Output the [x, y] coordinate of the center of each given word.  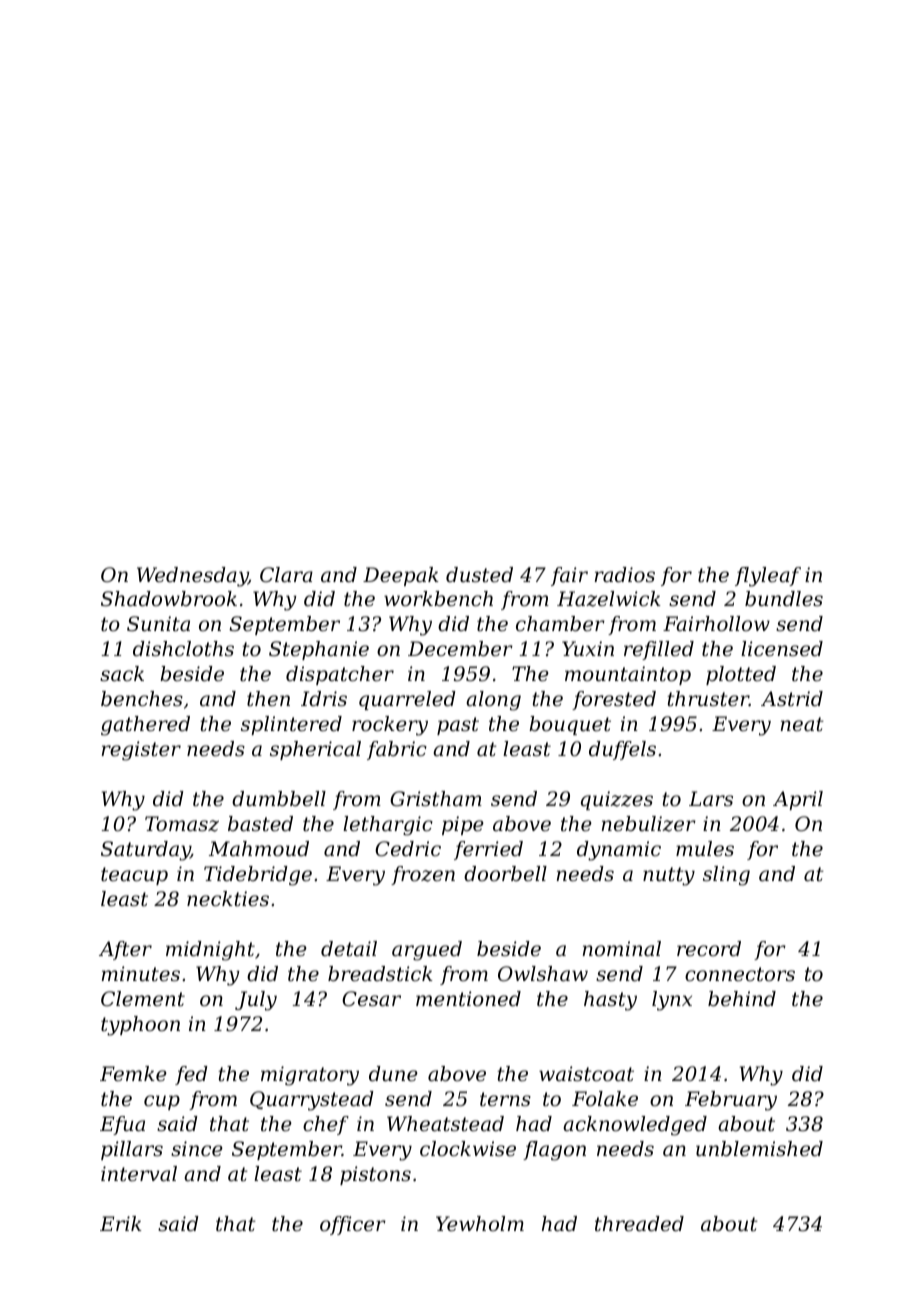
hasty [610, 1001]
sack [122, 674]
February [731, 1101]
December [460, 649]
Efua [122, 1125]
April [798, 800]
